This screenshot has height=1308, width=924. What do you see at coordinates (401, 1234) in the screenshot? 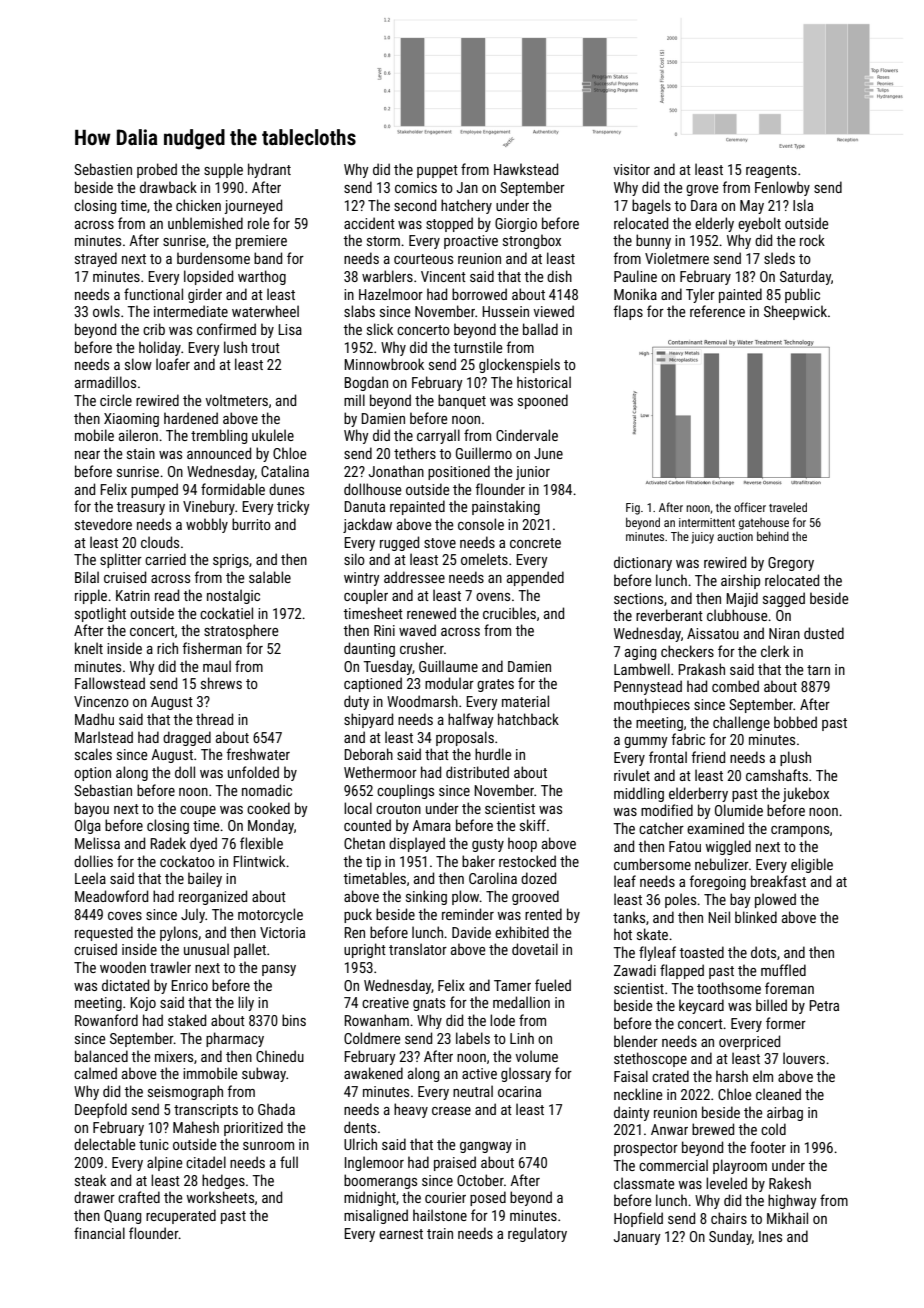
I see `earnest` at bounding box center [401, 1234].
